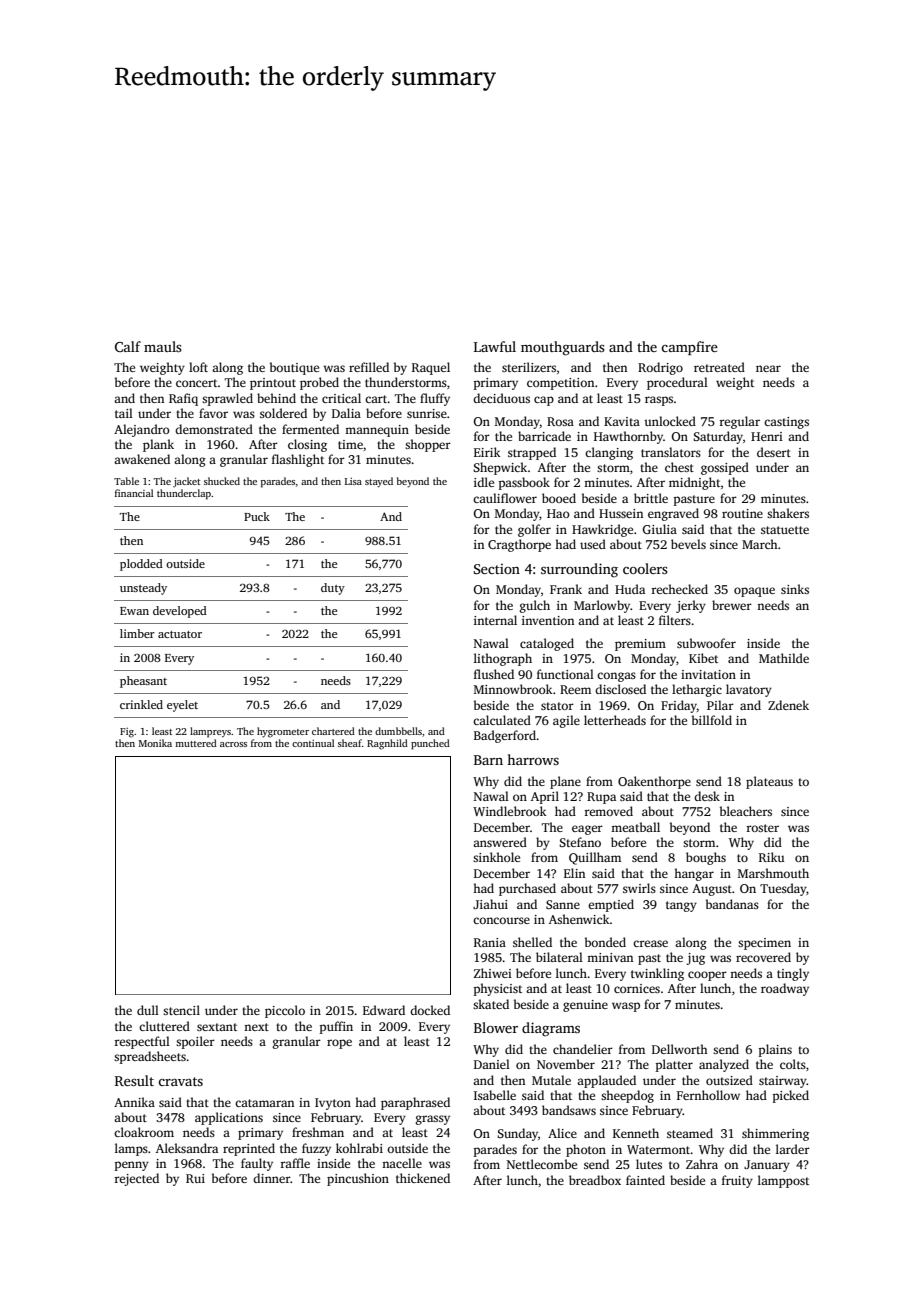 The width and height of the screenshot is (924, 1308). I want to click on billfold, so click(712, 720).
